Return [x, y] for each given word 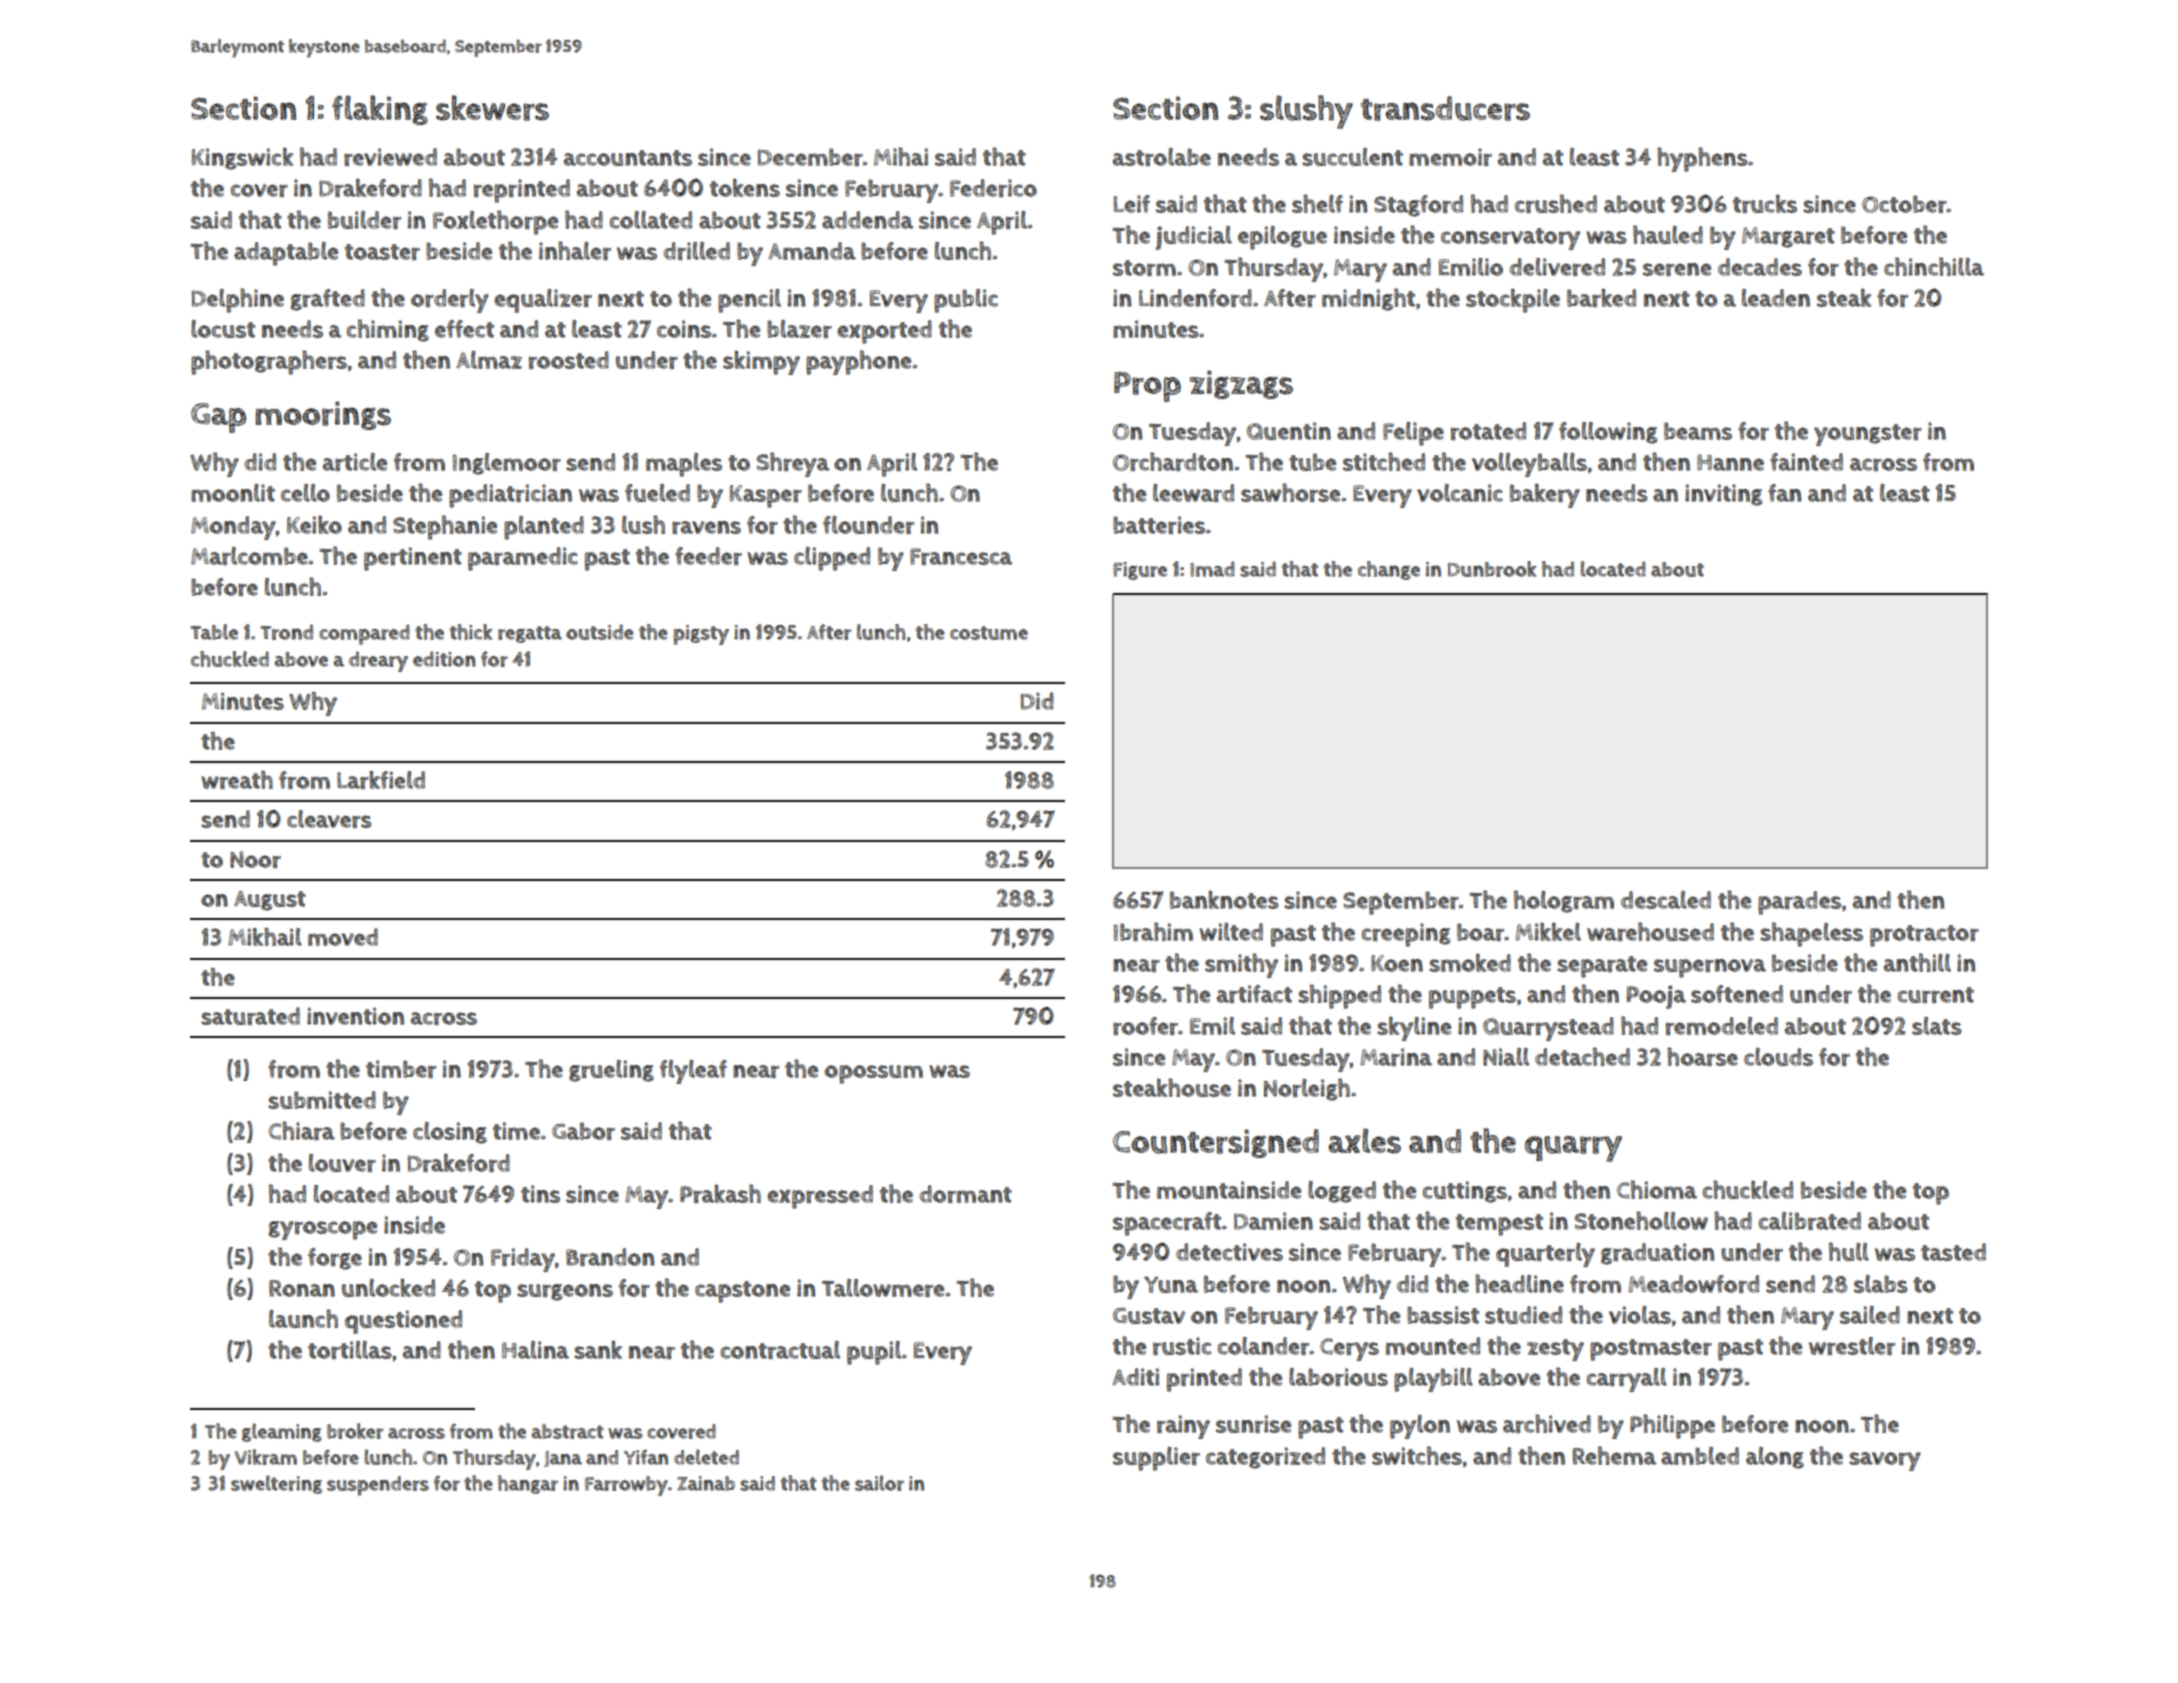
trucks [1765, 203]
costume [989, 633]
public [966, 301]
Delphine [238, 300]
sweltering [276, 1484]
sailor [879, 1483]
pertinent [413, 559]
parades [1799, 903]
